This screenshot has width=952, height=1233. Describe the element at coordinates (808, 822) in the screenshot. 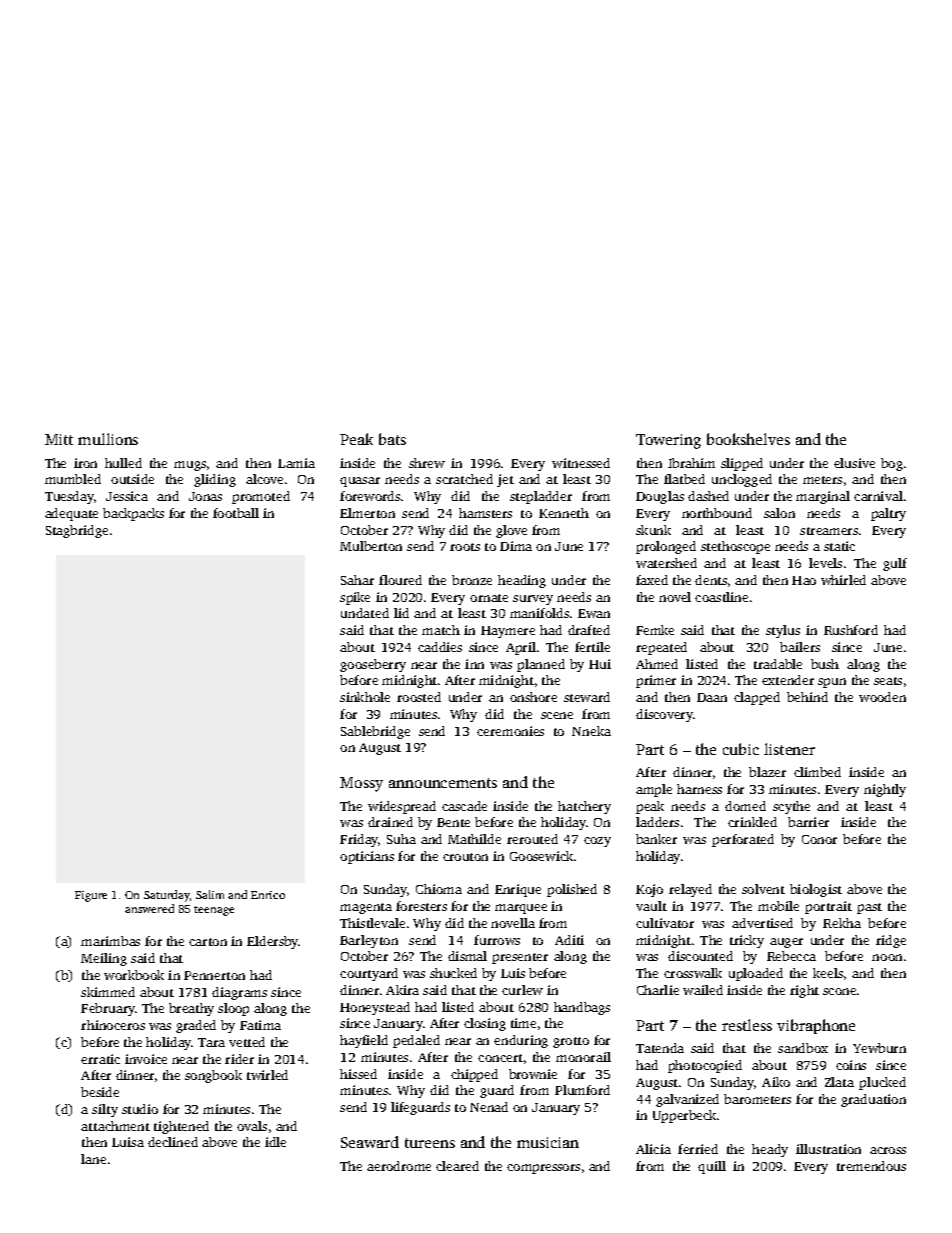

I see `barrier` at that location.
